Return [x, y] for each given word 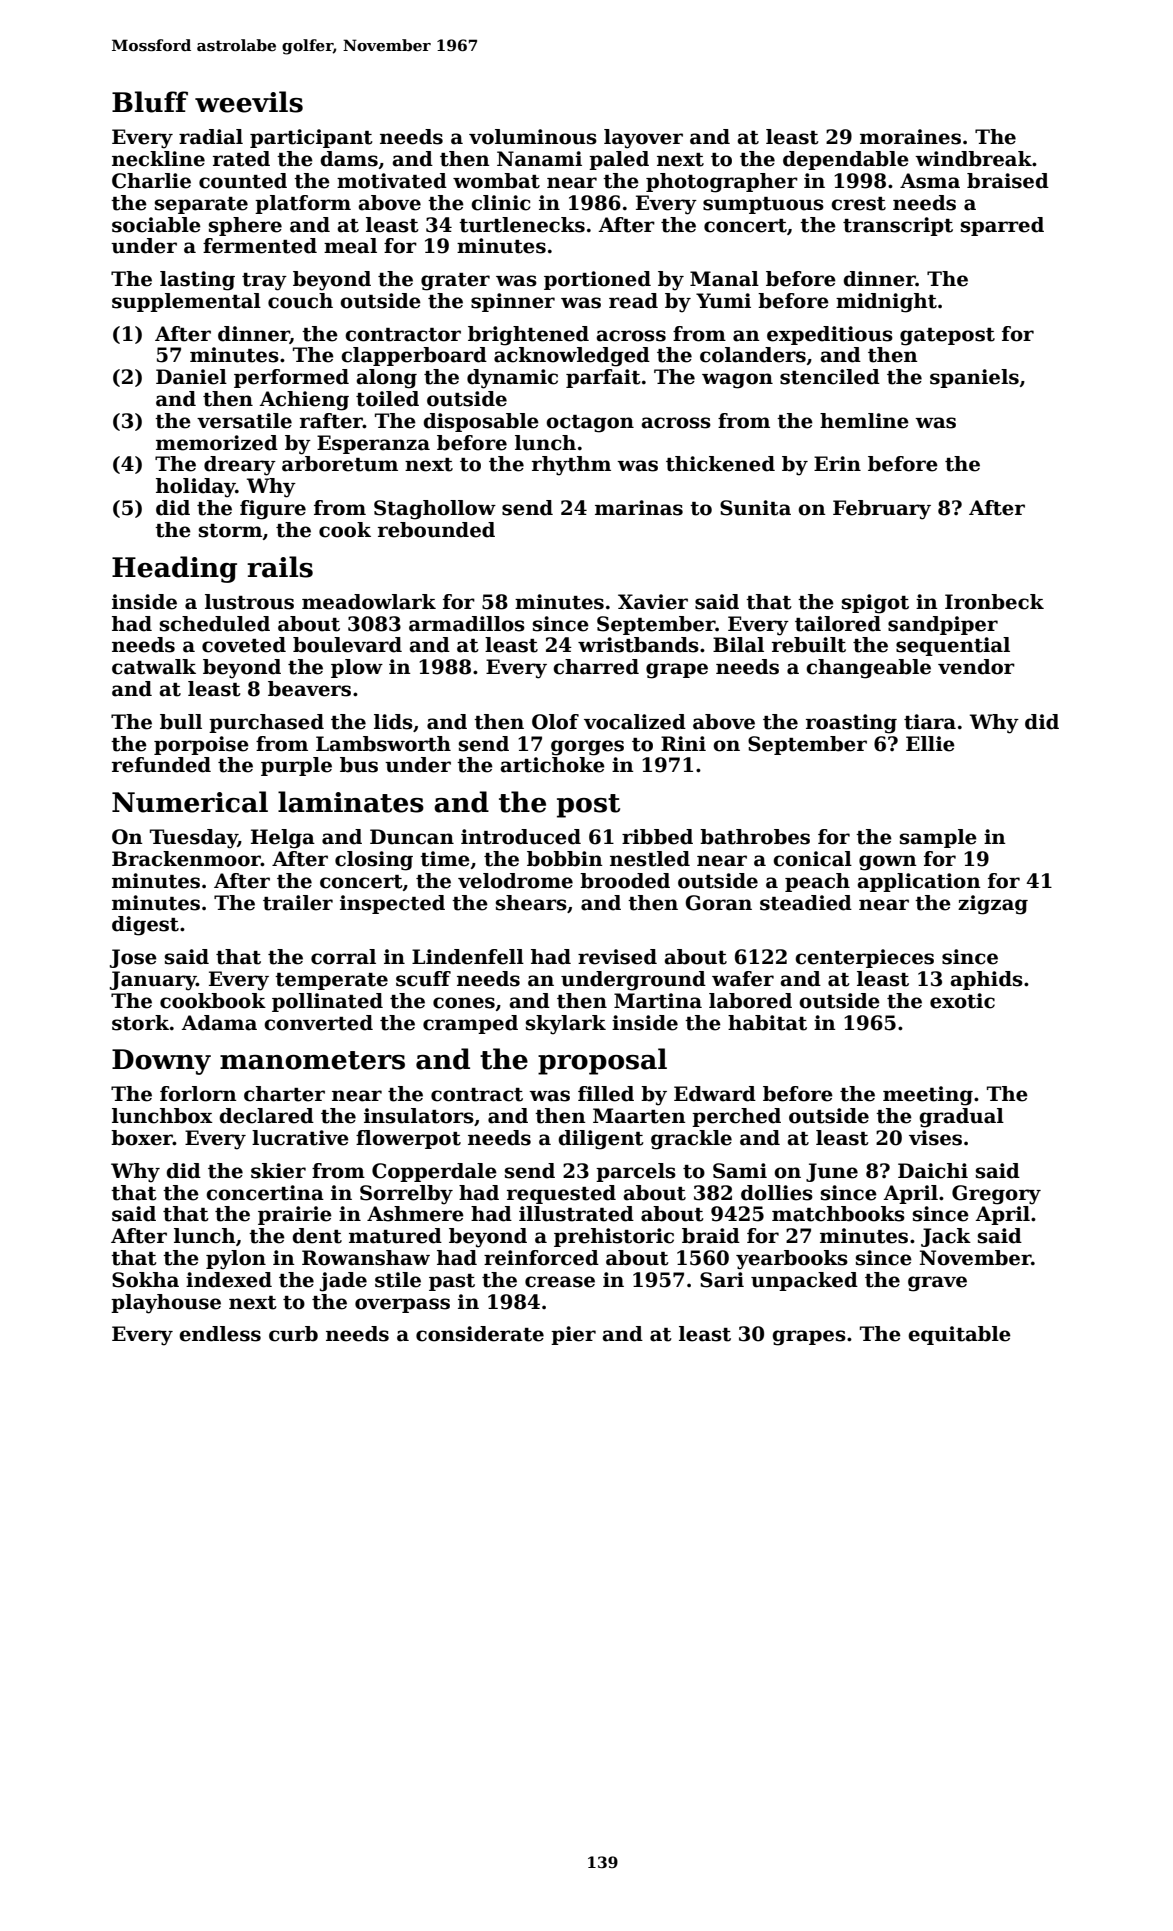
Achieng [304, 401]
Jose [133, 958]
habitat [767, 1023]
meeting [928, 1096]
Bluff [150, 102]
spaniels [974, 378]
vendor [976, 667]
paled [619, 160]
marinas [639, 508]
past [452, 1282]
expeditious [830, 335]
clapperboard [414, 356]
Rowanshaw [366, 1258]
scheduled [215, 624]
